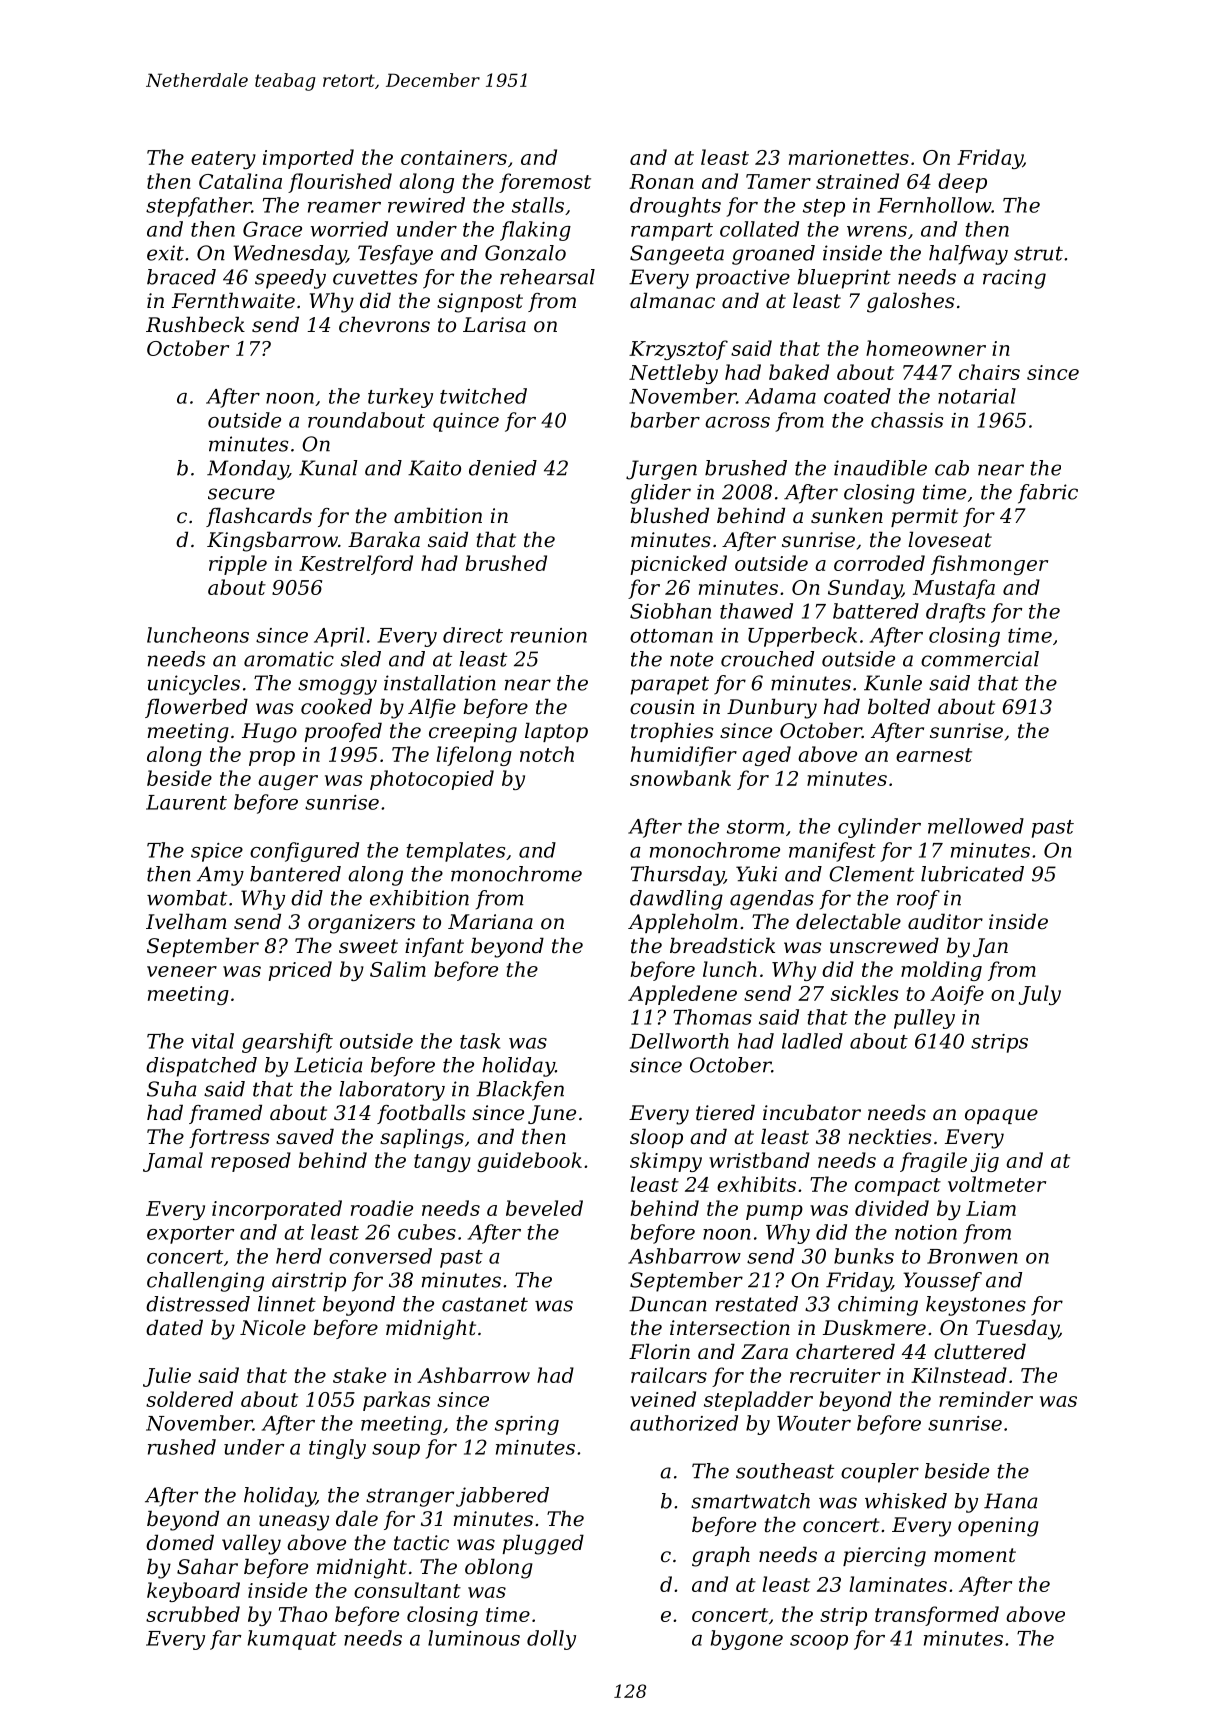 This image has height=1733, width=1226. What do you see at coordinates (673, 374) in the image?
I see `Nettleby` at bounding box center [673, 374].
